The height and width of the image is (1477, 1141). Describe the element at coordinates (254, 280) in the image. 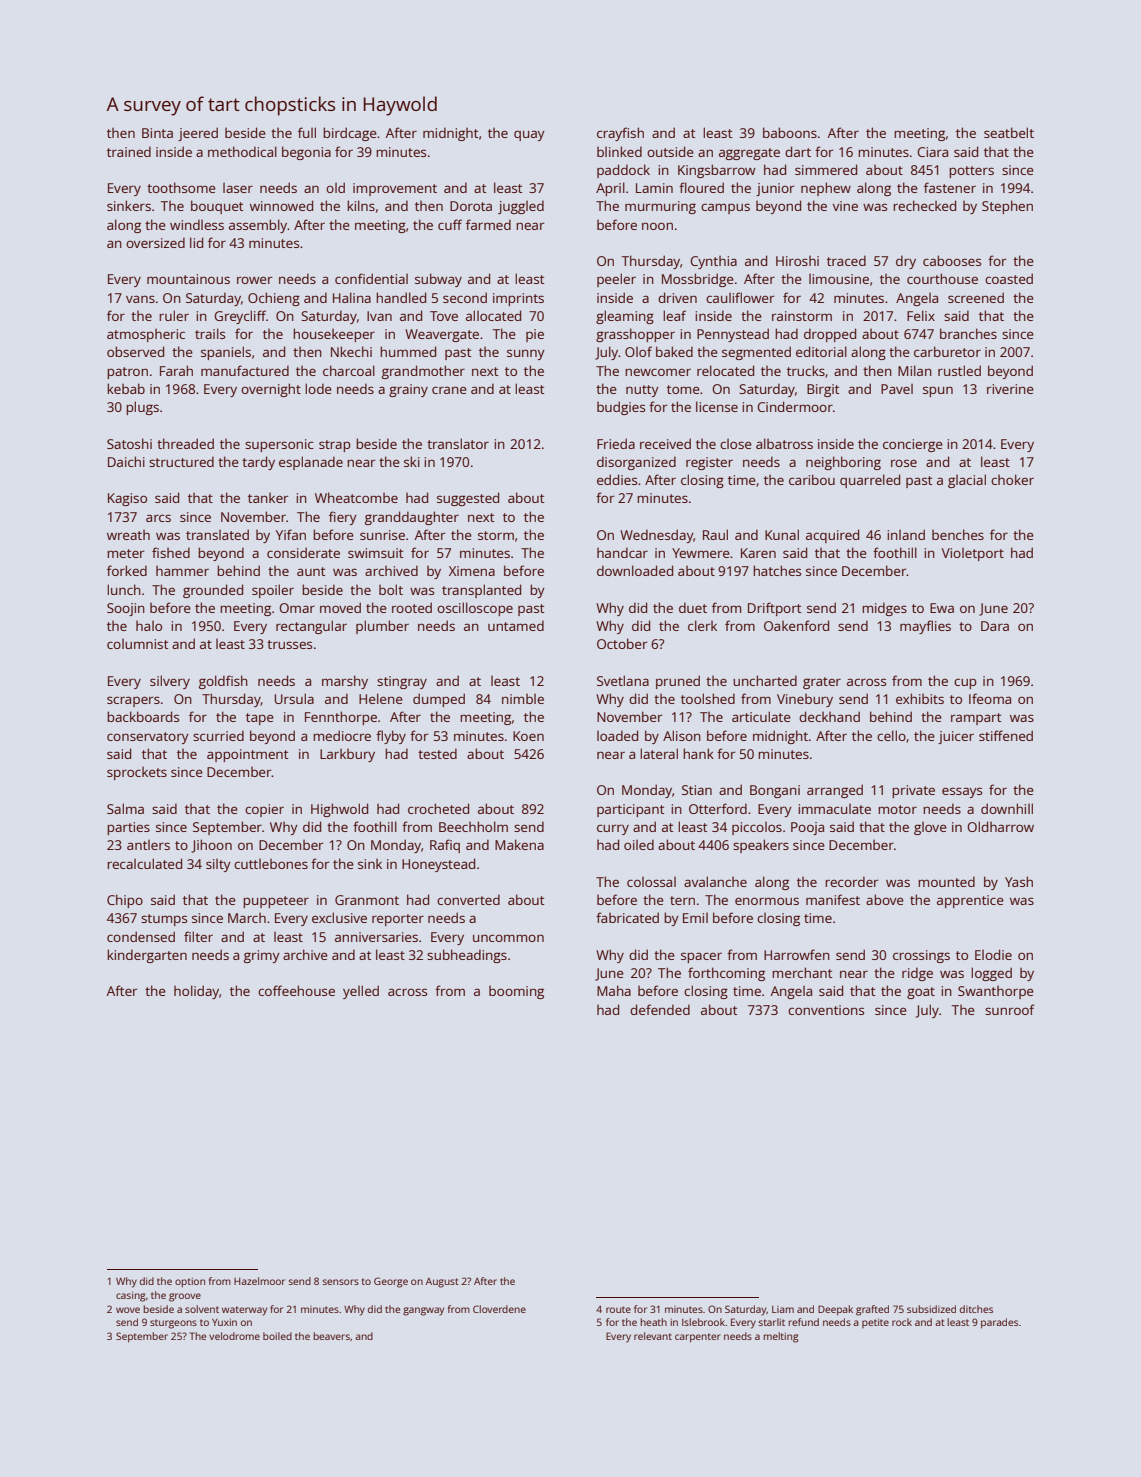

I see `rower` at that location.
